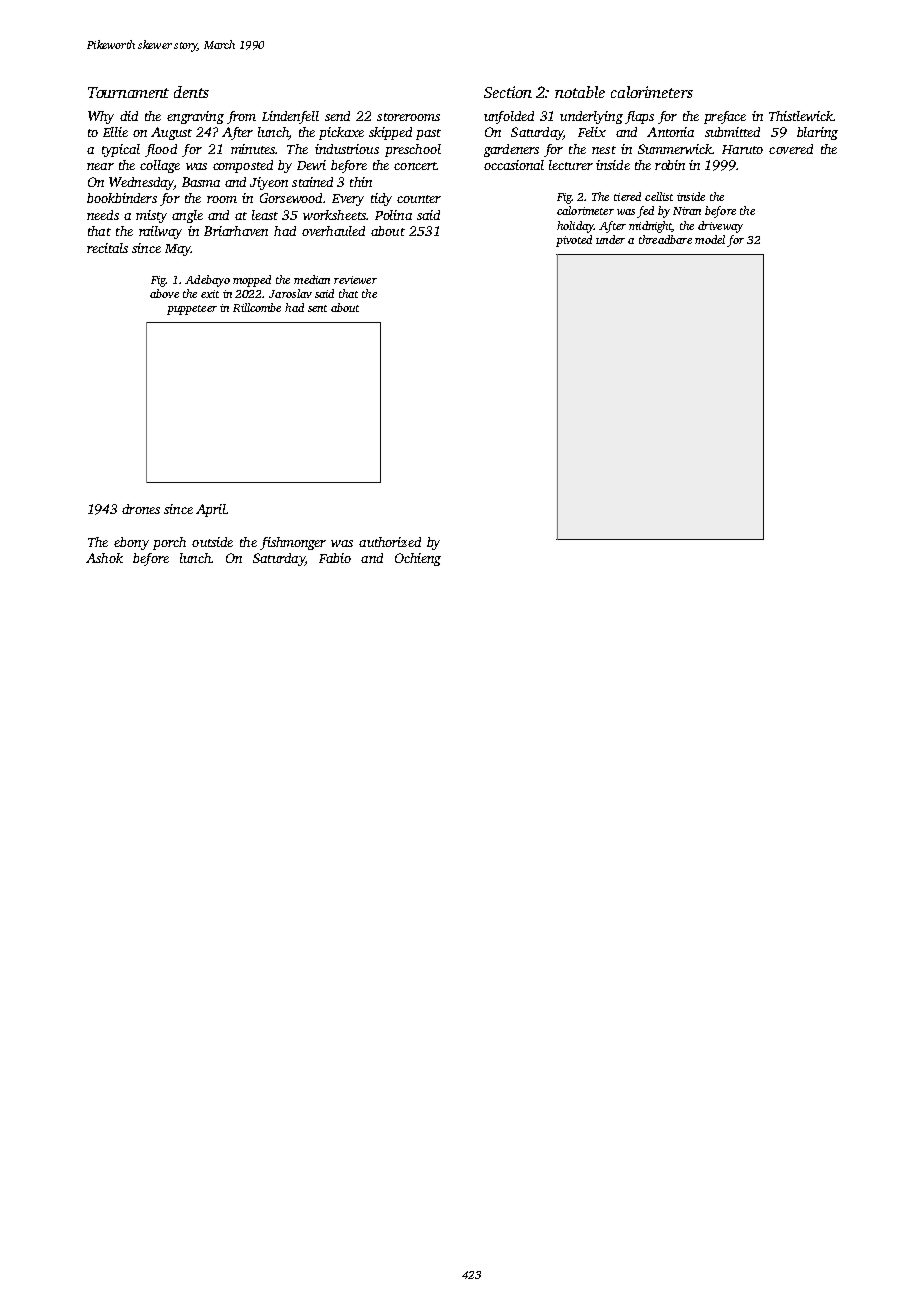 This page has height=1308, width=924. I want to click on model, so click(710, 239).
